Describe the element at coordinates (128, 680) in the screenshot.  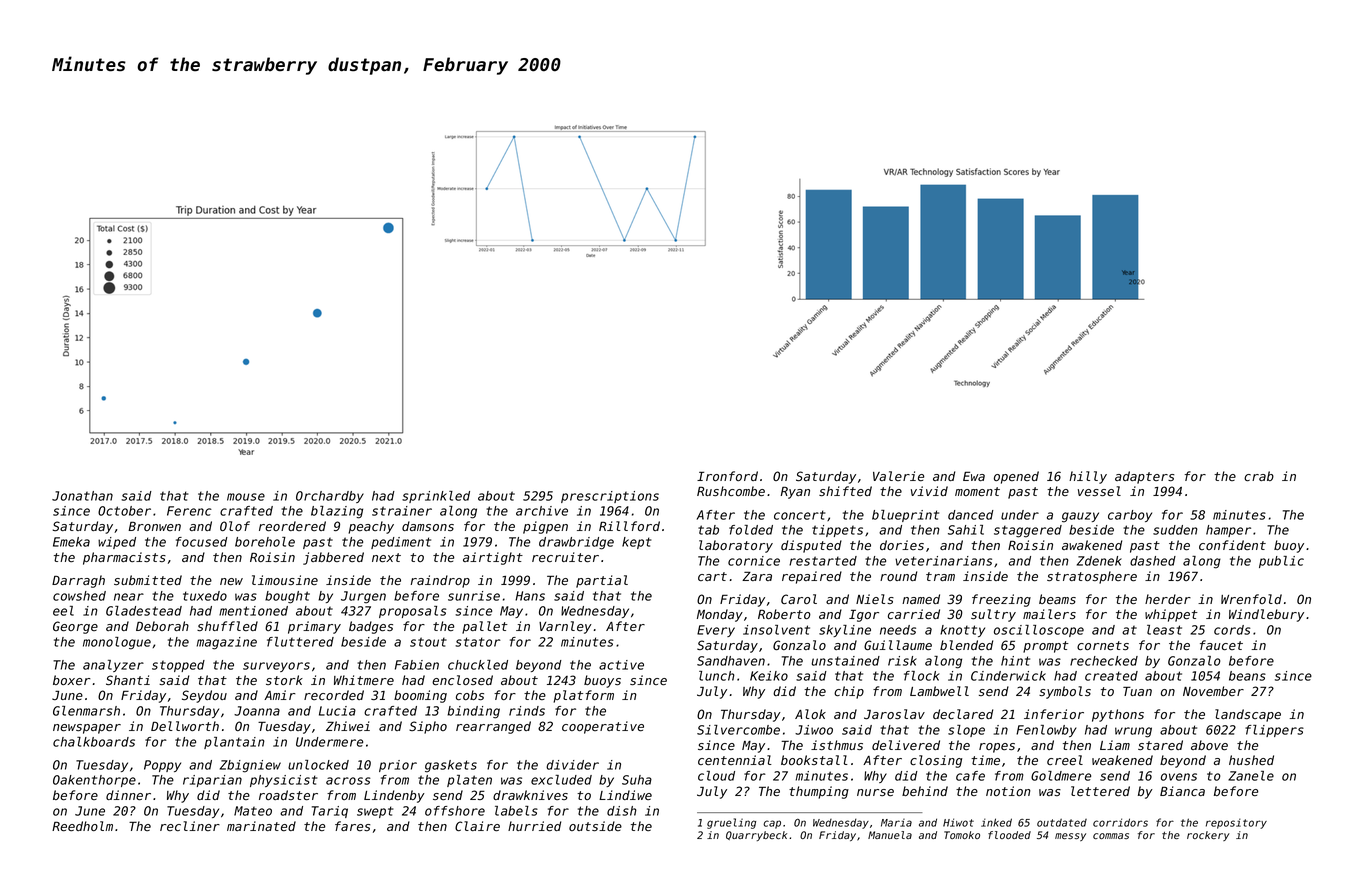
I see `Shanti` at that location.
